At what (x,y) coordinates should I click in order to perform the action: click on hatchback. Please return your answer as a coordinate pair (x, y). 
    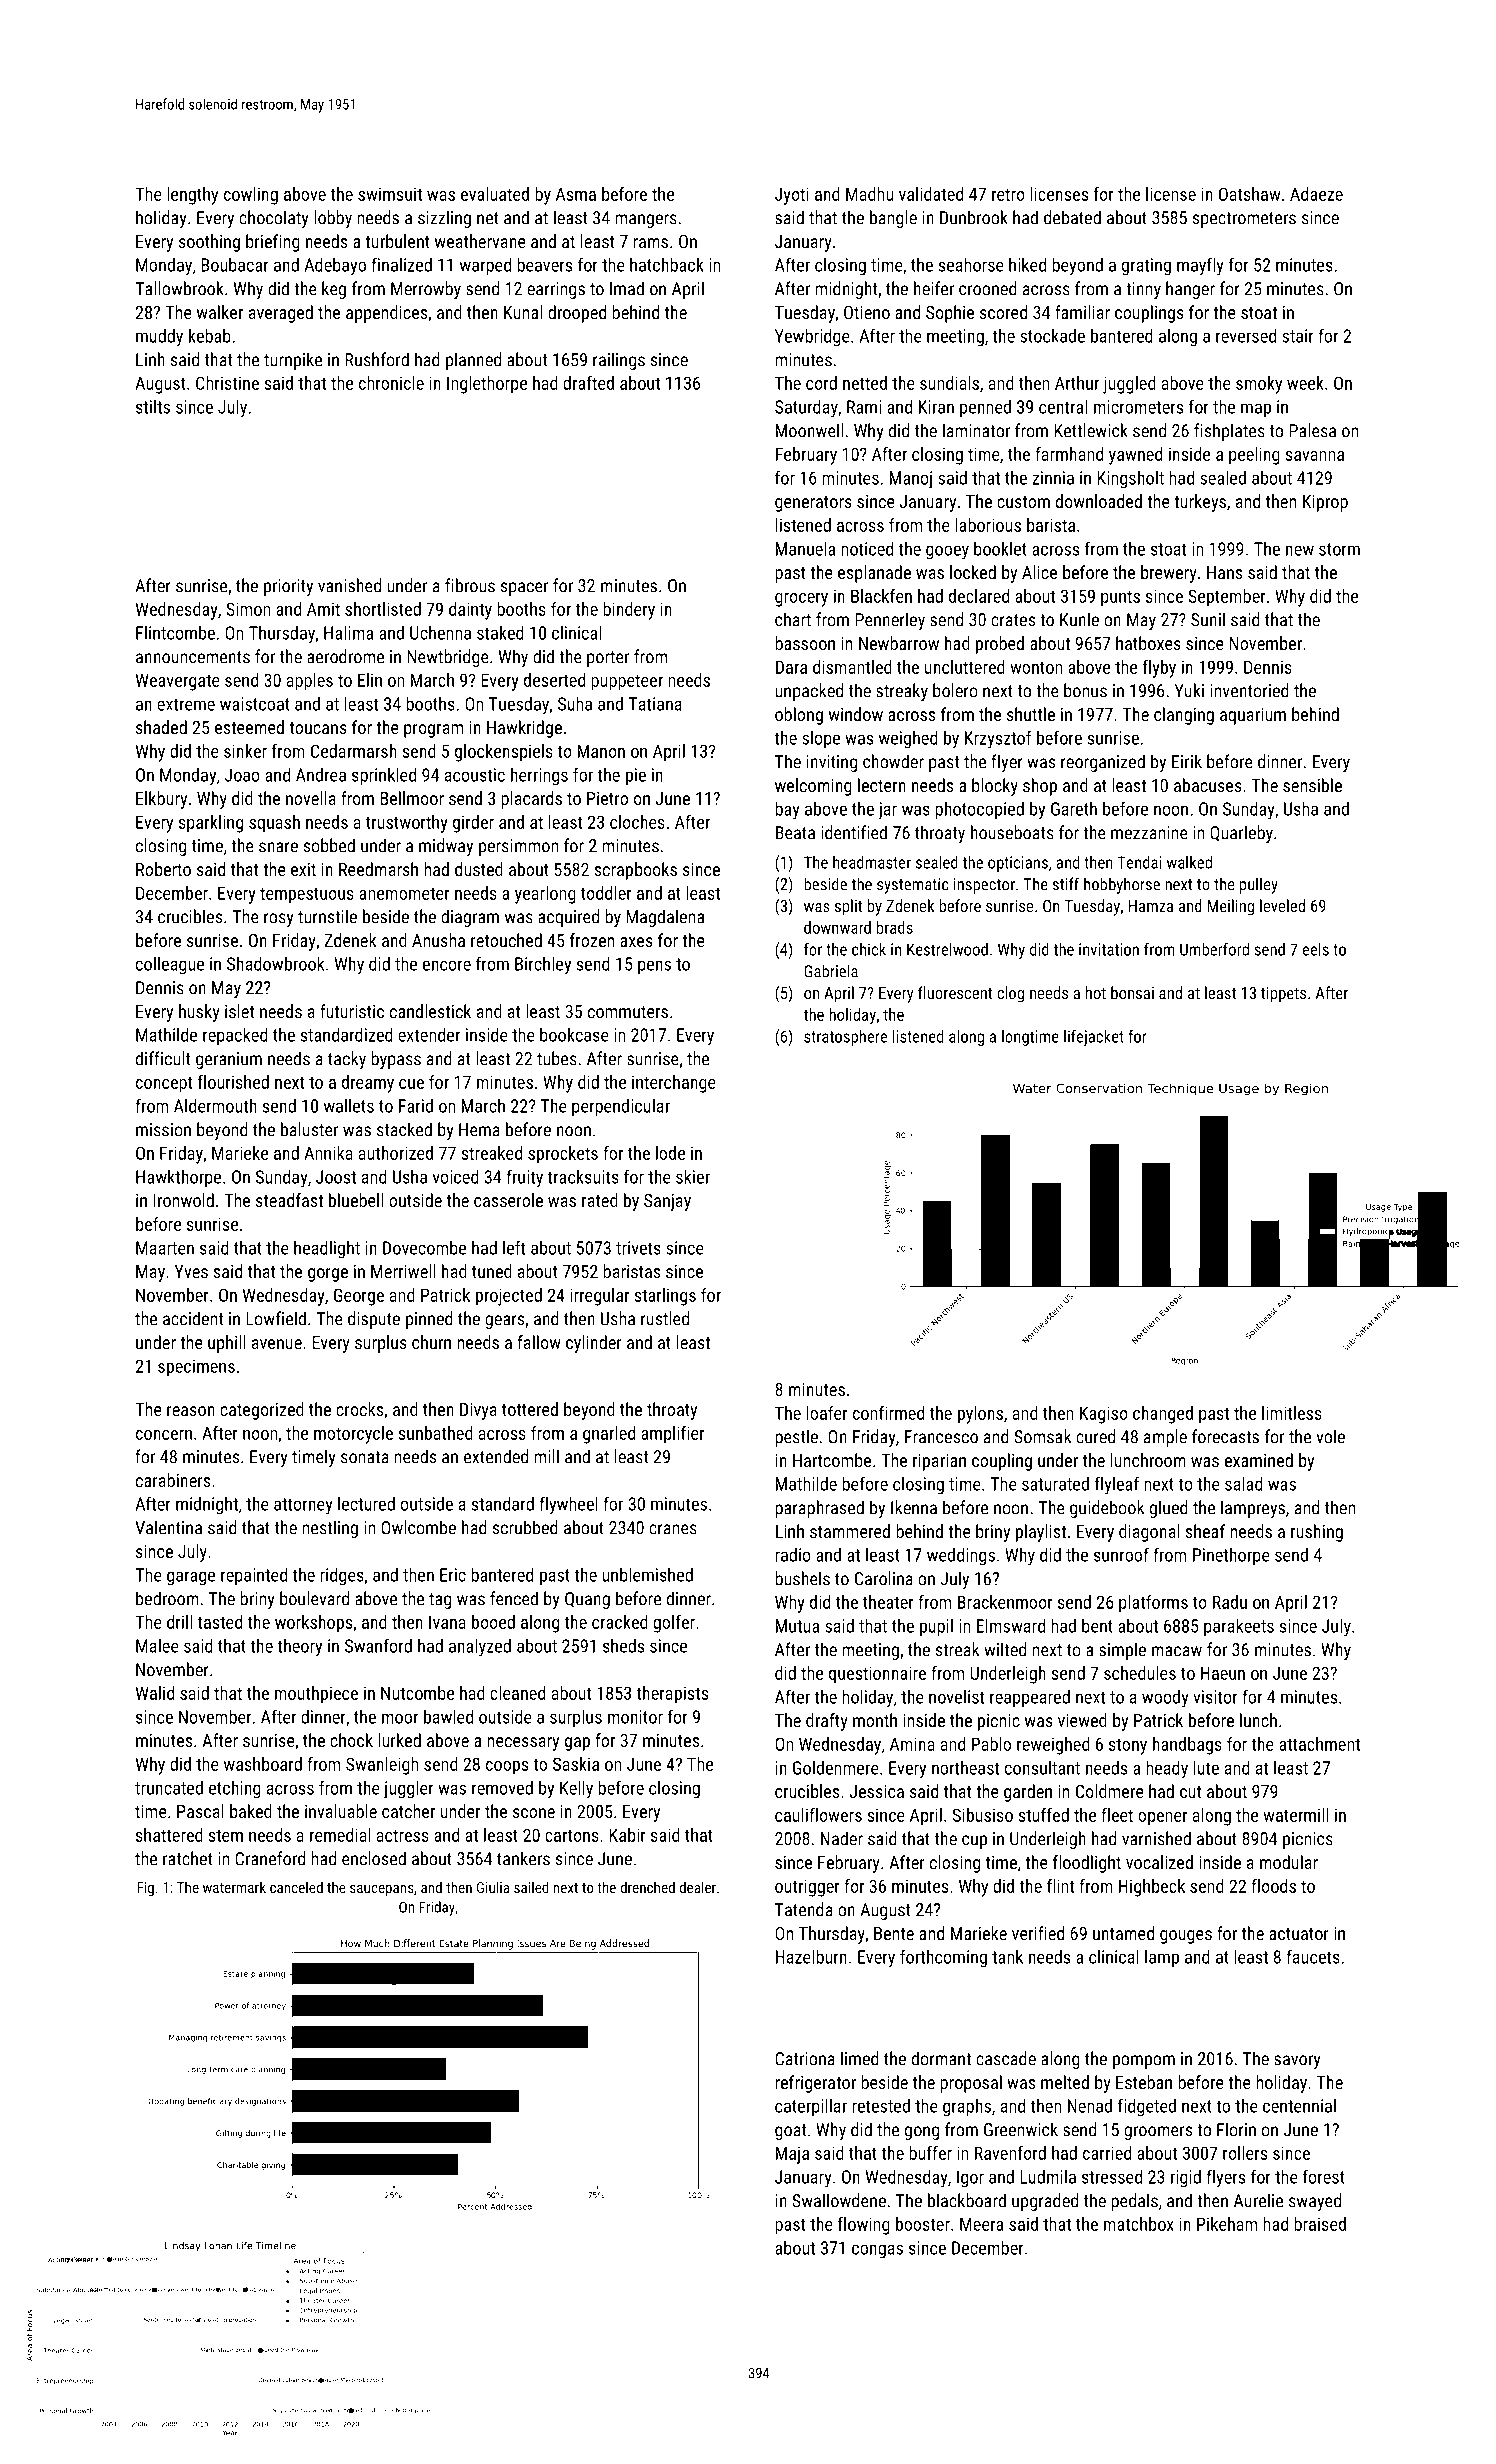
    Looking at the image, I should click on (667, 265).
